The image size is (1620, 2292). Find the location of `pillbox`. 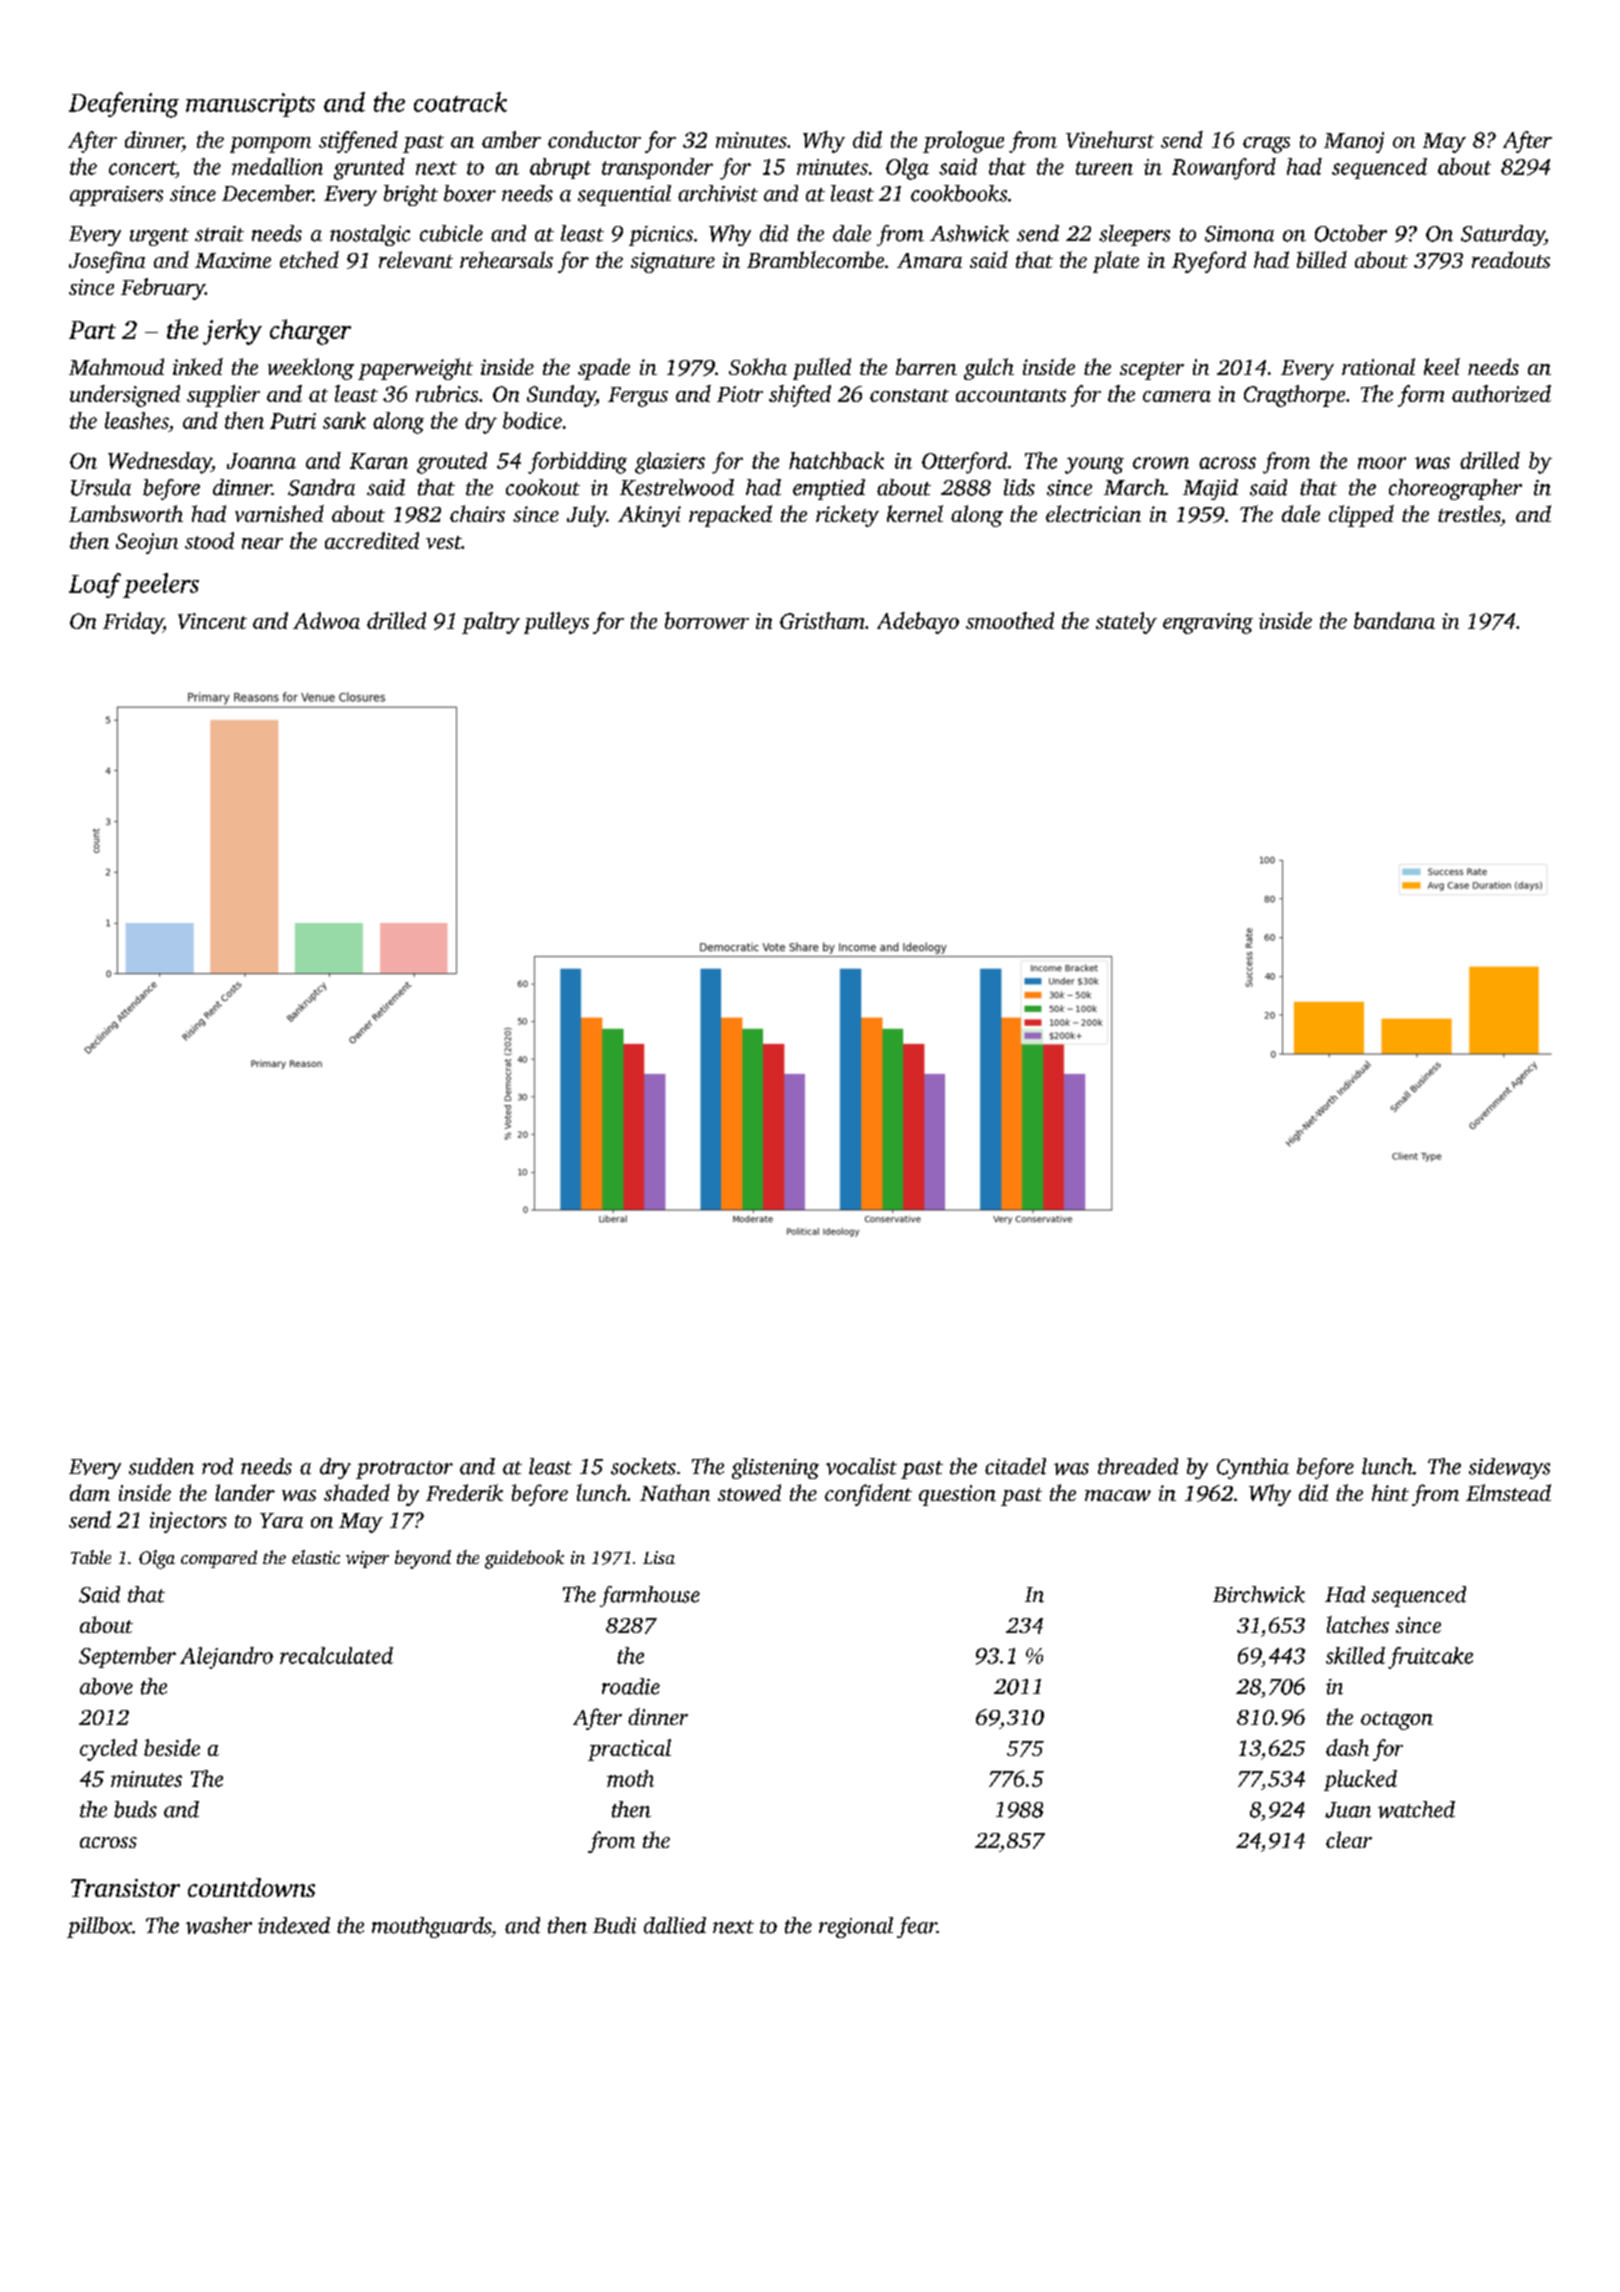

pillbox is located at coordinates (99, 1927).
